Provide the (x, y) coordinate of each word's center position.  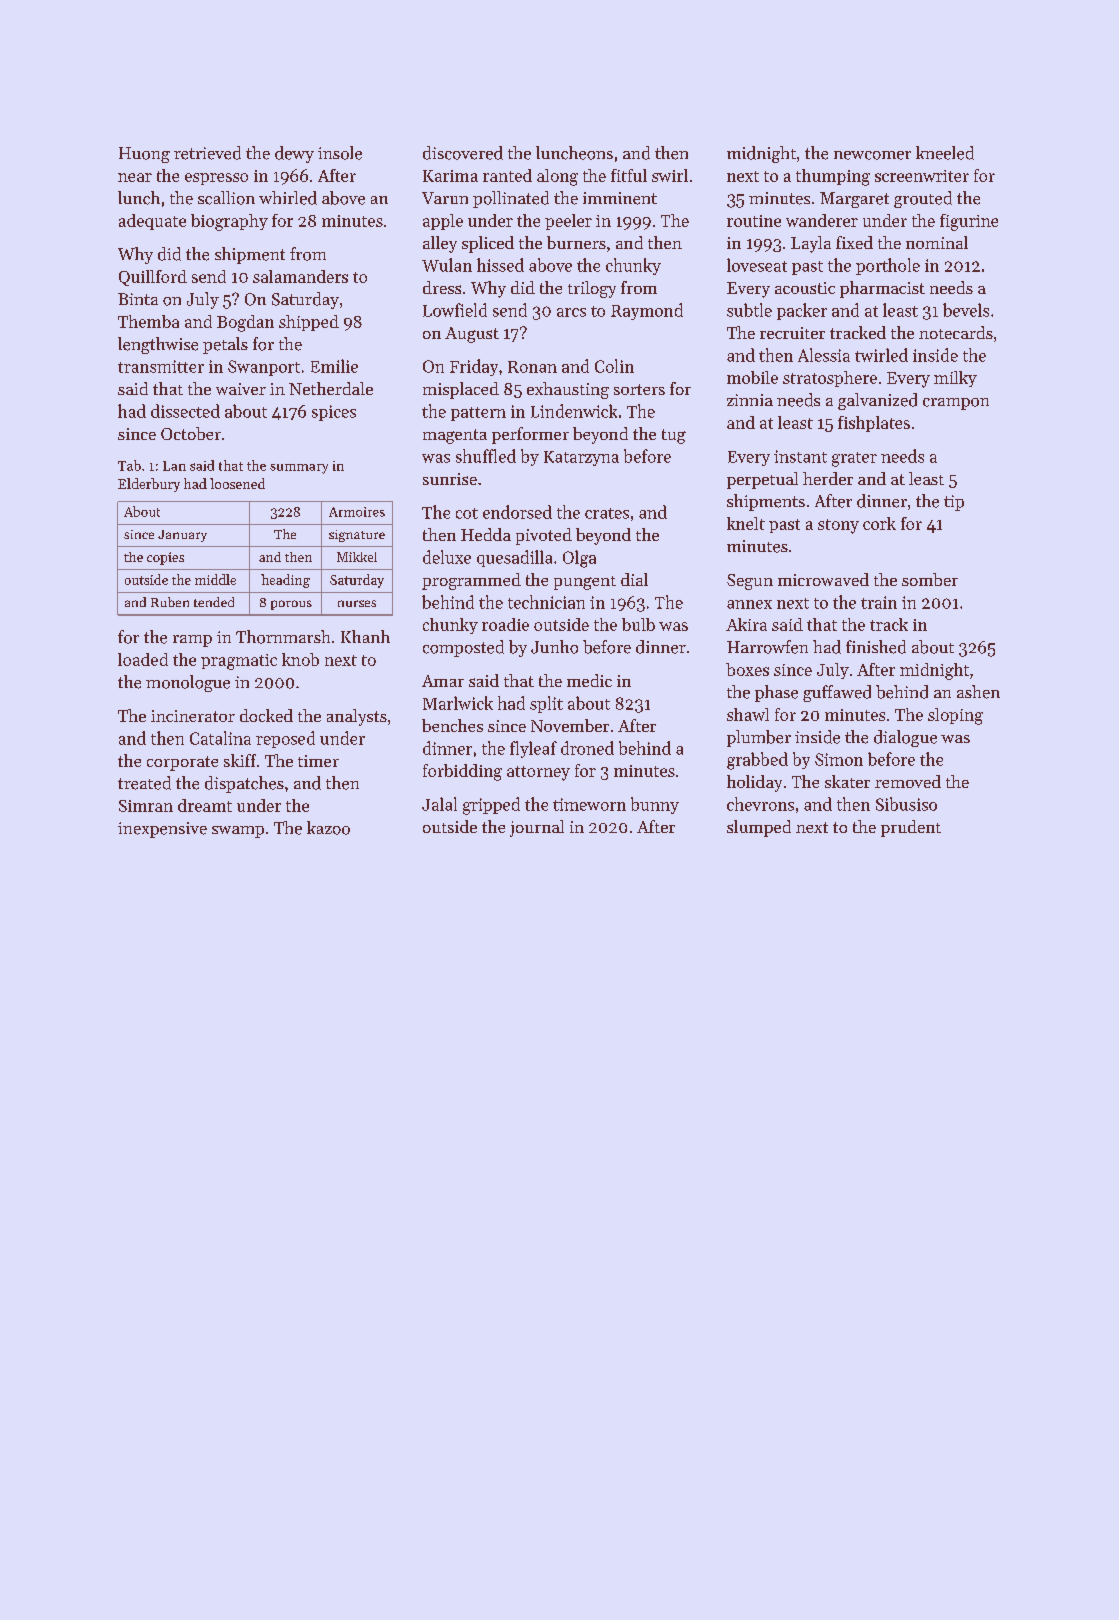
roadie (505, 624)
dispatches (244, 784)
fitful (629, 175)
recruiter (792, 333)
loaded (143, 659)
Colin (614, 366)
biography (229, 222)
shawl (748, 714)
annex (749, 604)
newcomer (872, 155)
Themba (148, 321)
